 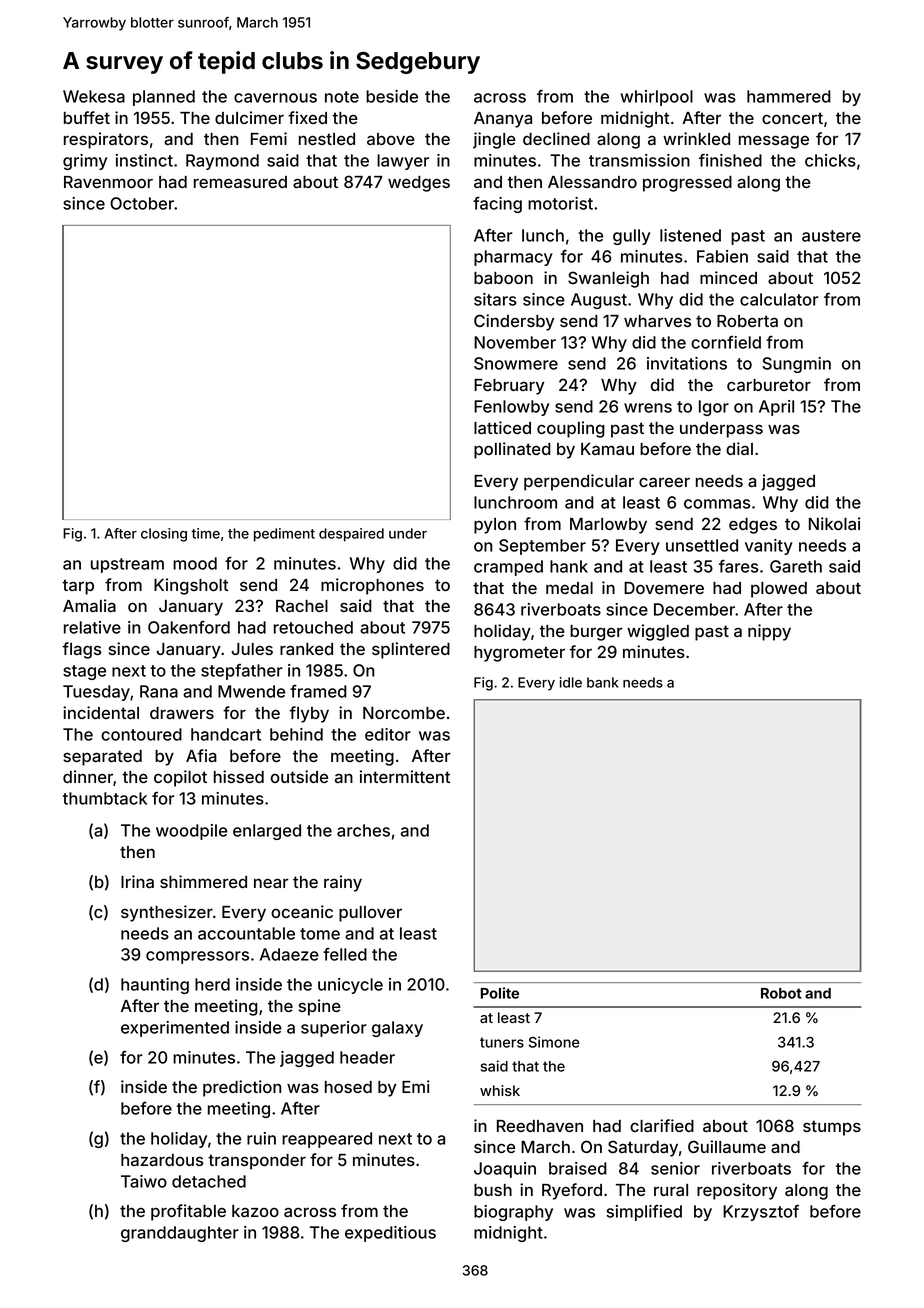 I want to click on Taiwo, so click(x=144, y=1181).
